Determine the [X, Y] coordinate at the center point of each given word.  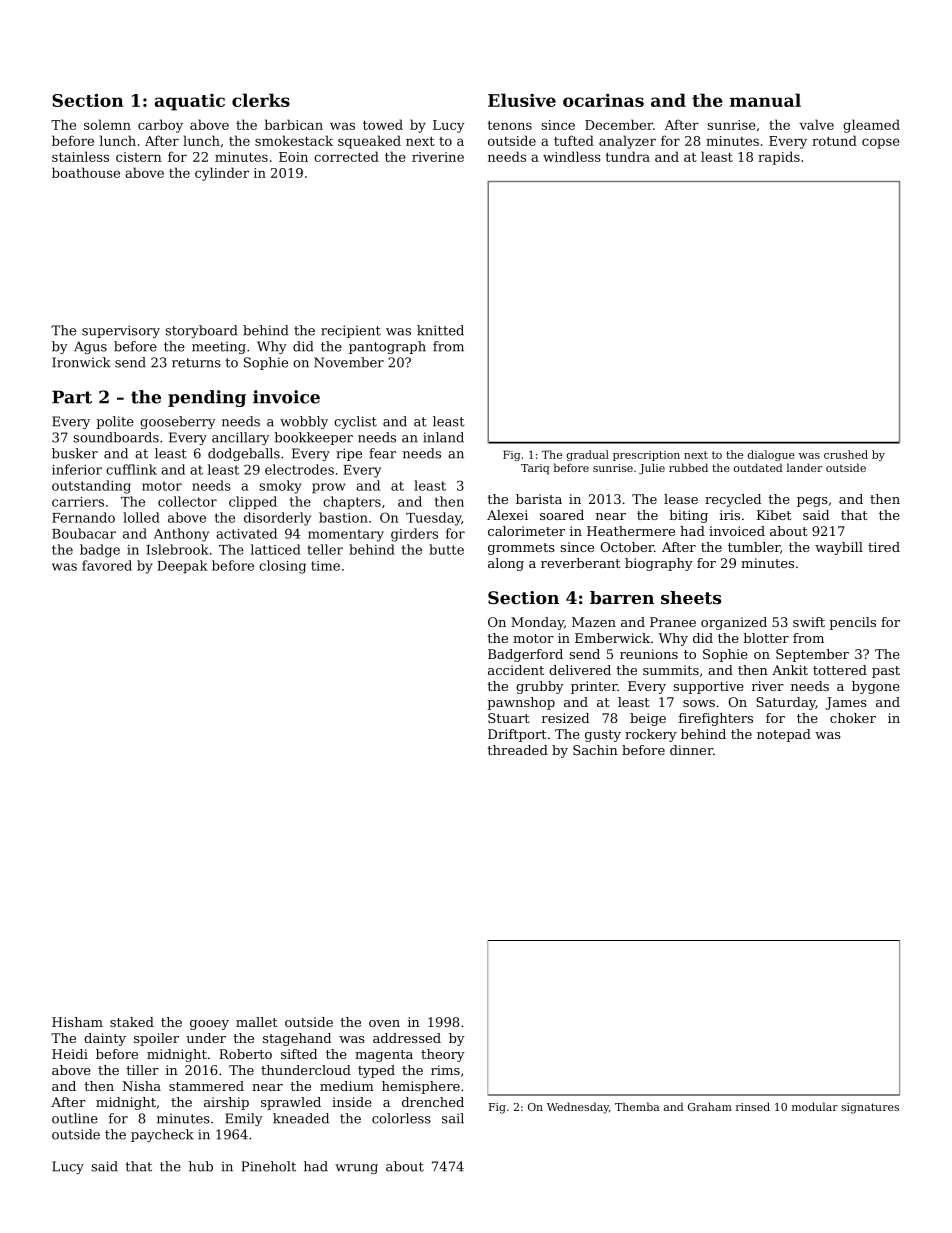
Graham [710, 1106]
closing [282, 567]
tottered [840, 670]
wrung [356, 1169]
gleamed [871, 126]
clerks [261, 100]
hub [201, 1166]
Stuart [509, 718]
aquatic [189, 102]
